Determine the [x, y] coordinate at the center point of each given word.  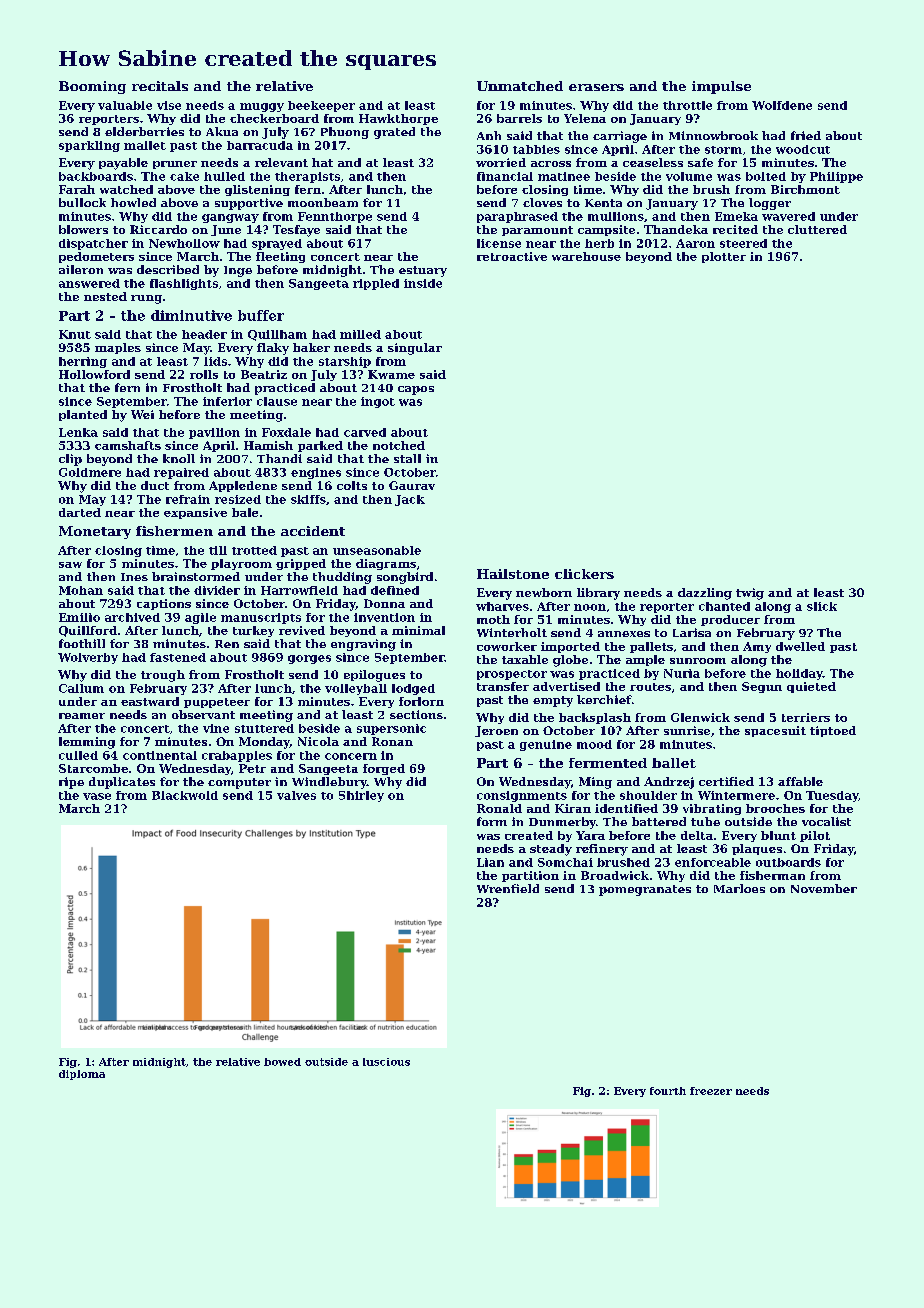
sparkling [89, 146]
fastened [178, 657]
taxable [525, 659]
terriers [806, 717]
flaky [273, 349]
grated [394, 133]
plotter [724, 257]
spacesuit [775, 731]
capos [416, 390]
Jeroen [496, 731]
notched [399, 445]
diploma [82, 1075]
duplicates [122, 783]
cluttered [817, 229]
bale [245, 512]
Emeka [736, 216]
